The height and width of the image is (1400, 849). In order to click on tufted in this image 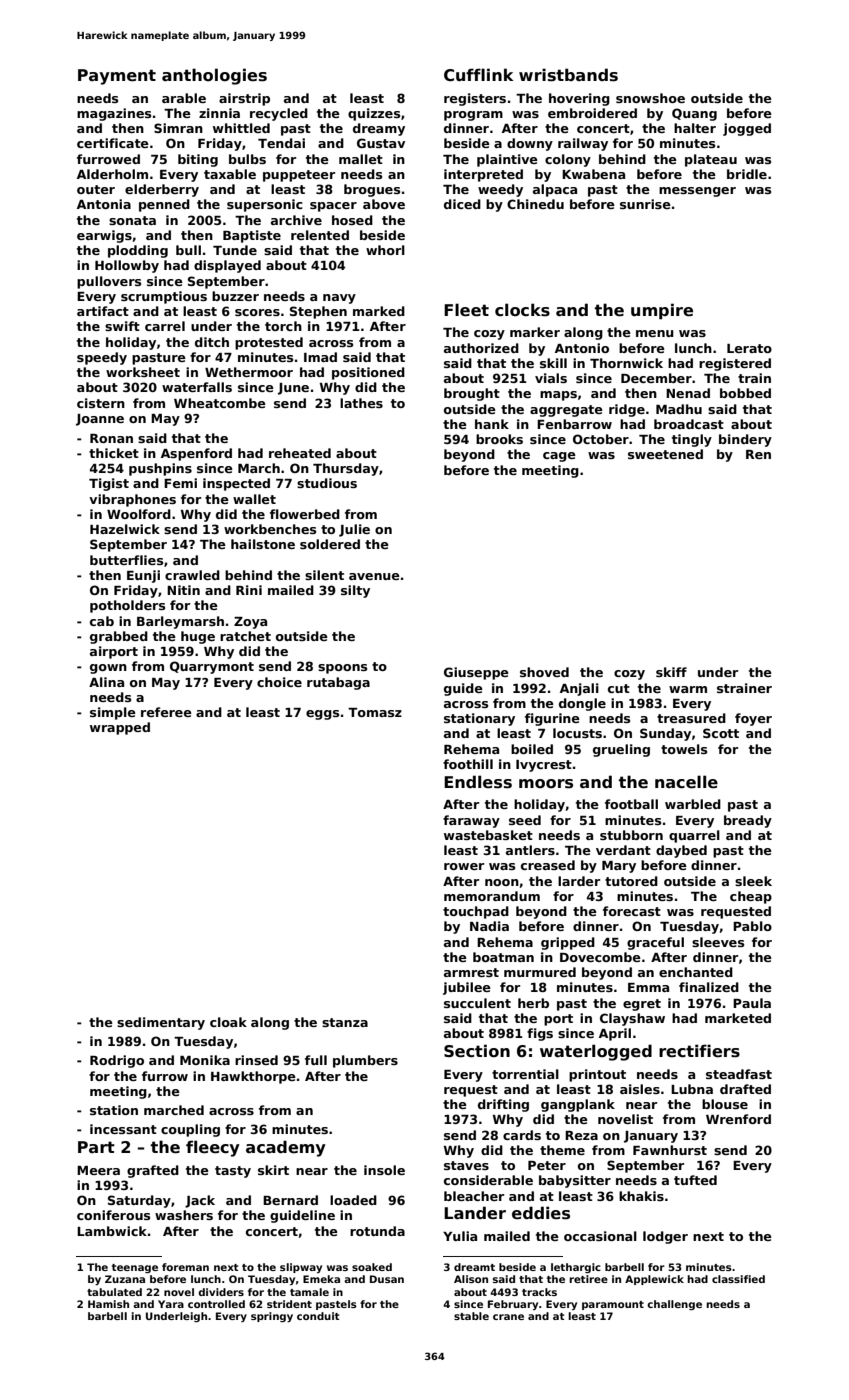, I will do `click(695, 1180)`.
